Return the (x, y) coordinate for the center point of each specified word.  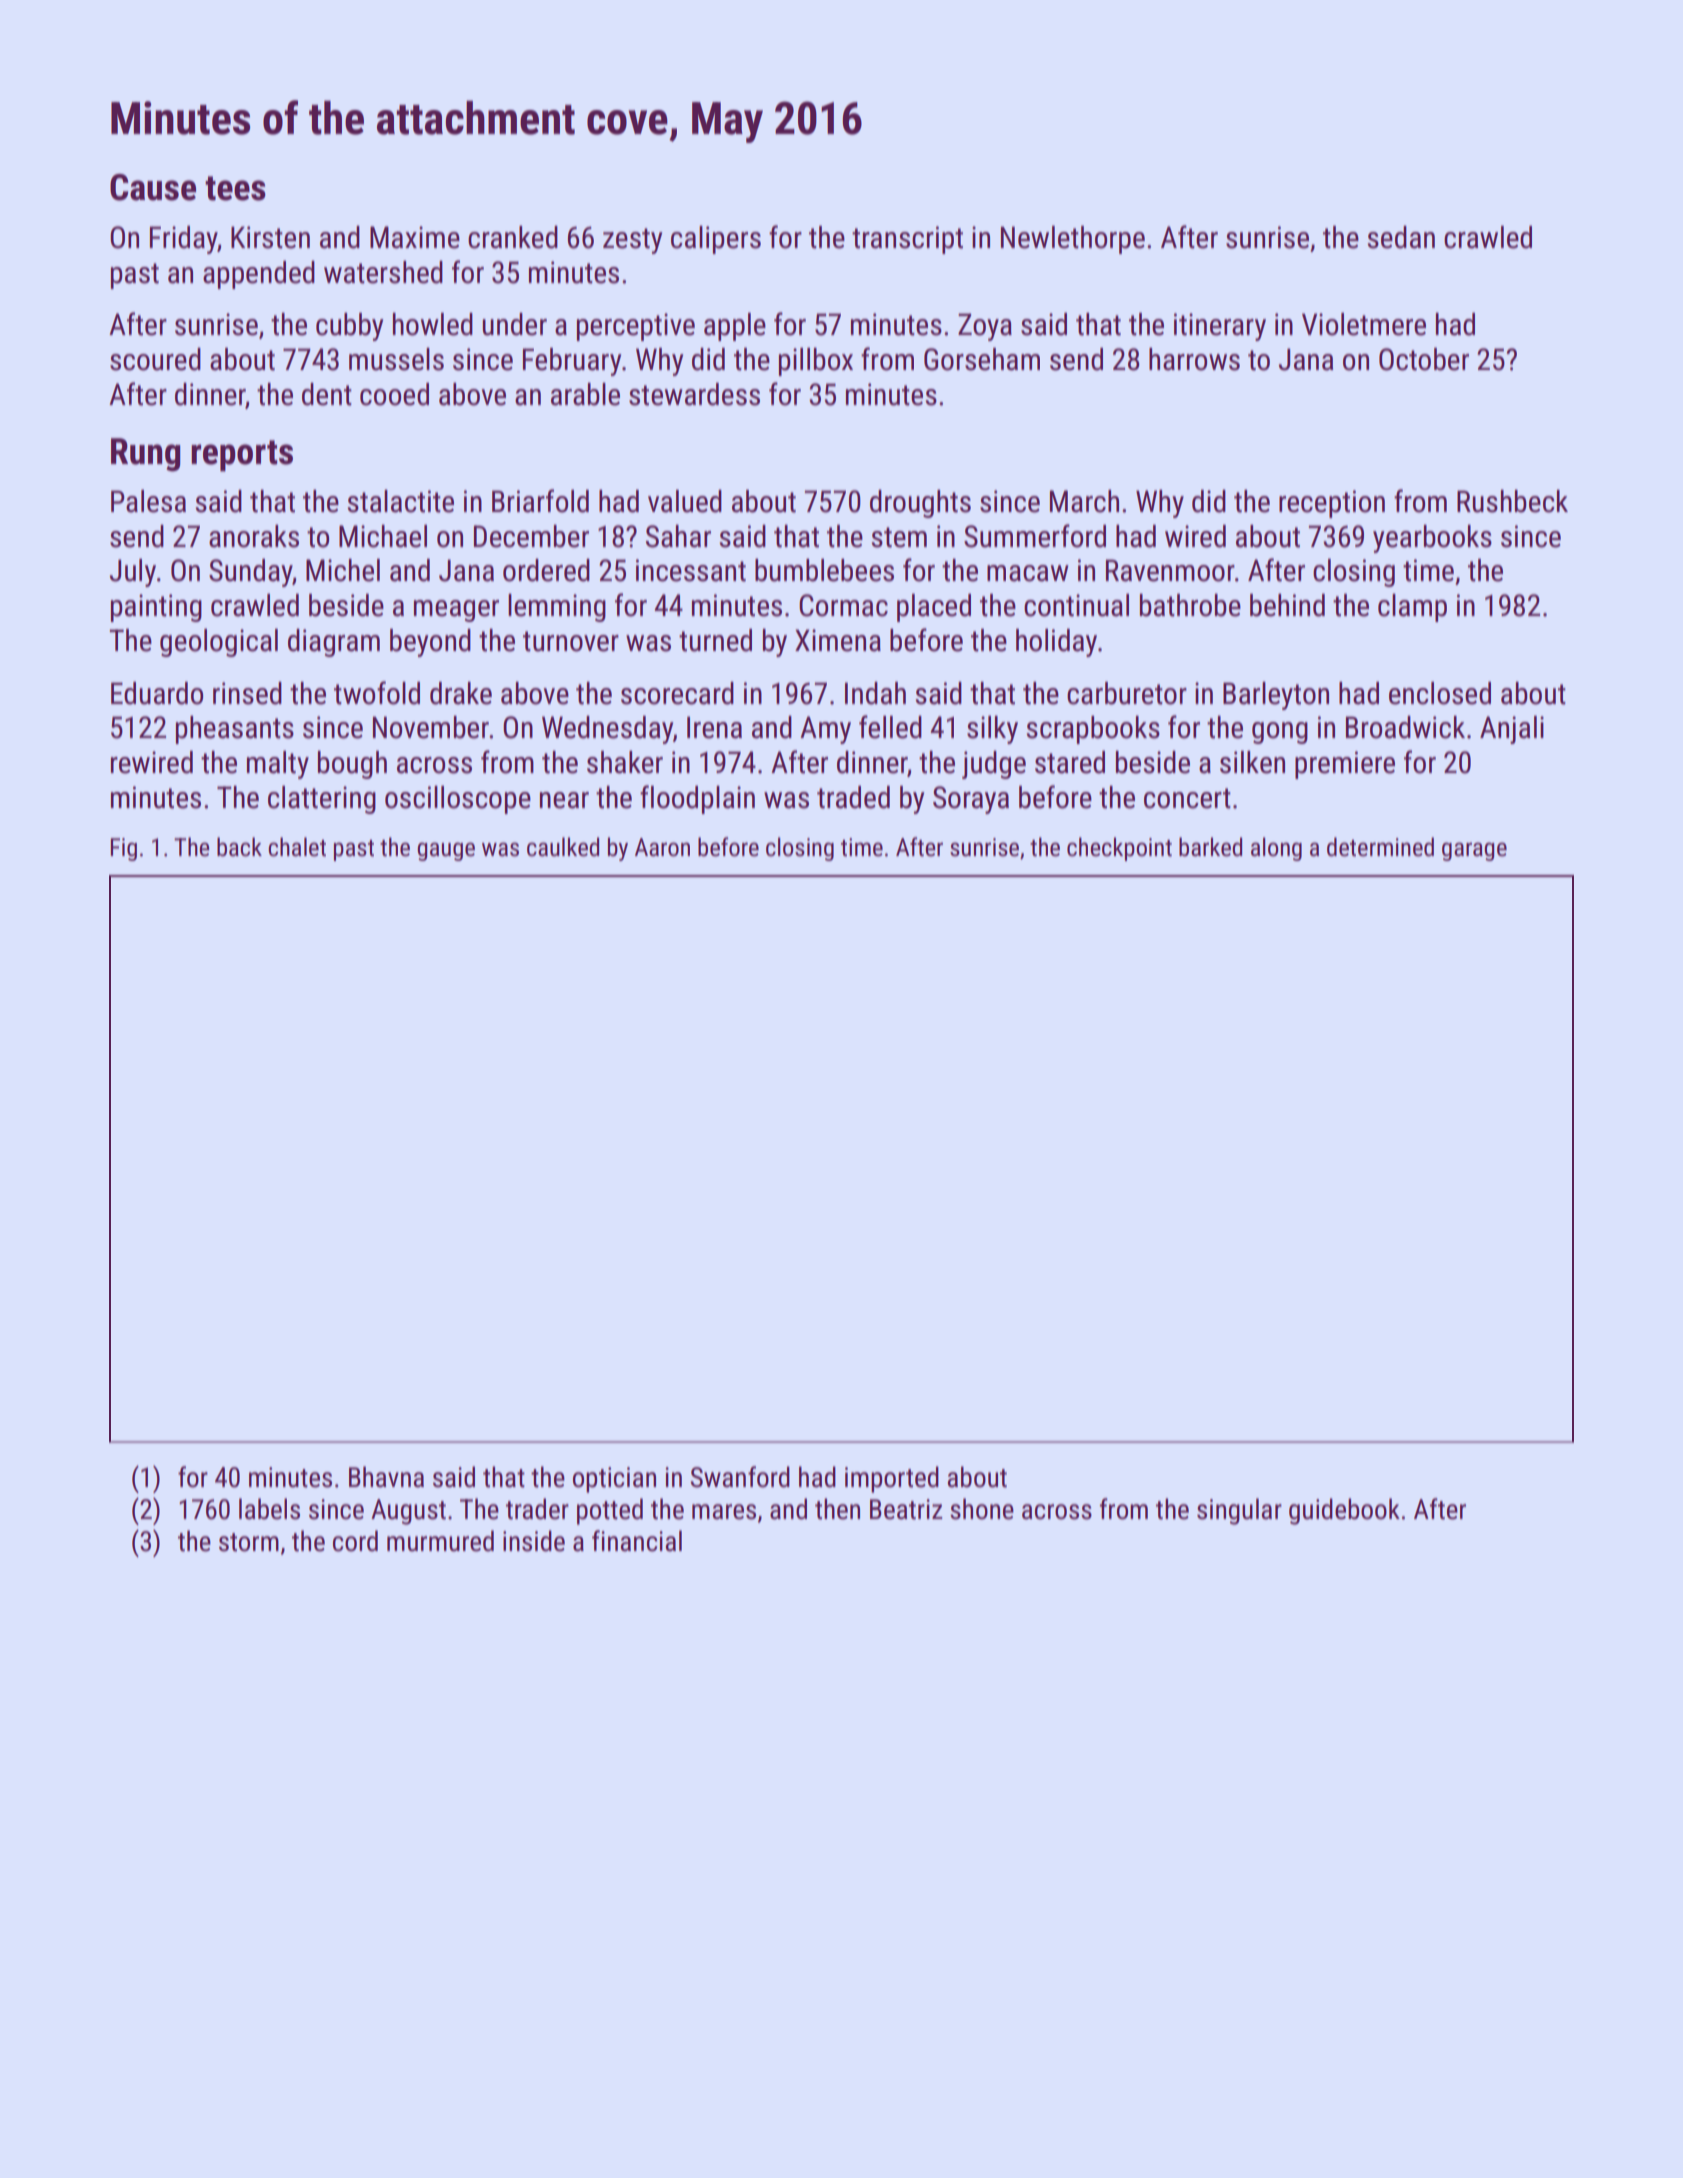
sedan (1401, 237)
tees (235, 188)
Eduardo (157, 693)
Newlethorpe (1073, 240)
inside (534, 1541)
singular (1239, 1511)
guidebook (1344, 1511)
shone (982, 1509)
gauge (446, 851)
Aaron (662, 847)
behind (1287, 605)
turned (715, 640)
